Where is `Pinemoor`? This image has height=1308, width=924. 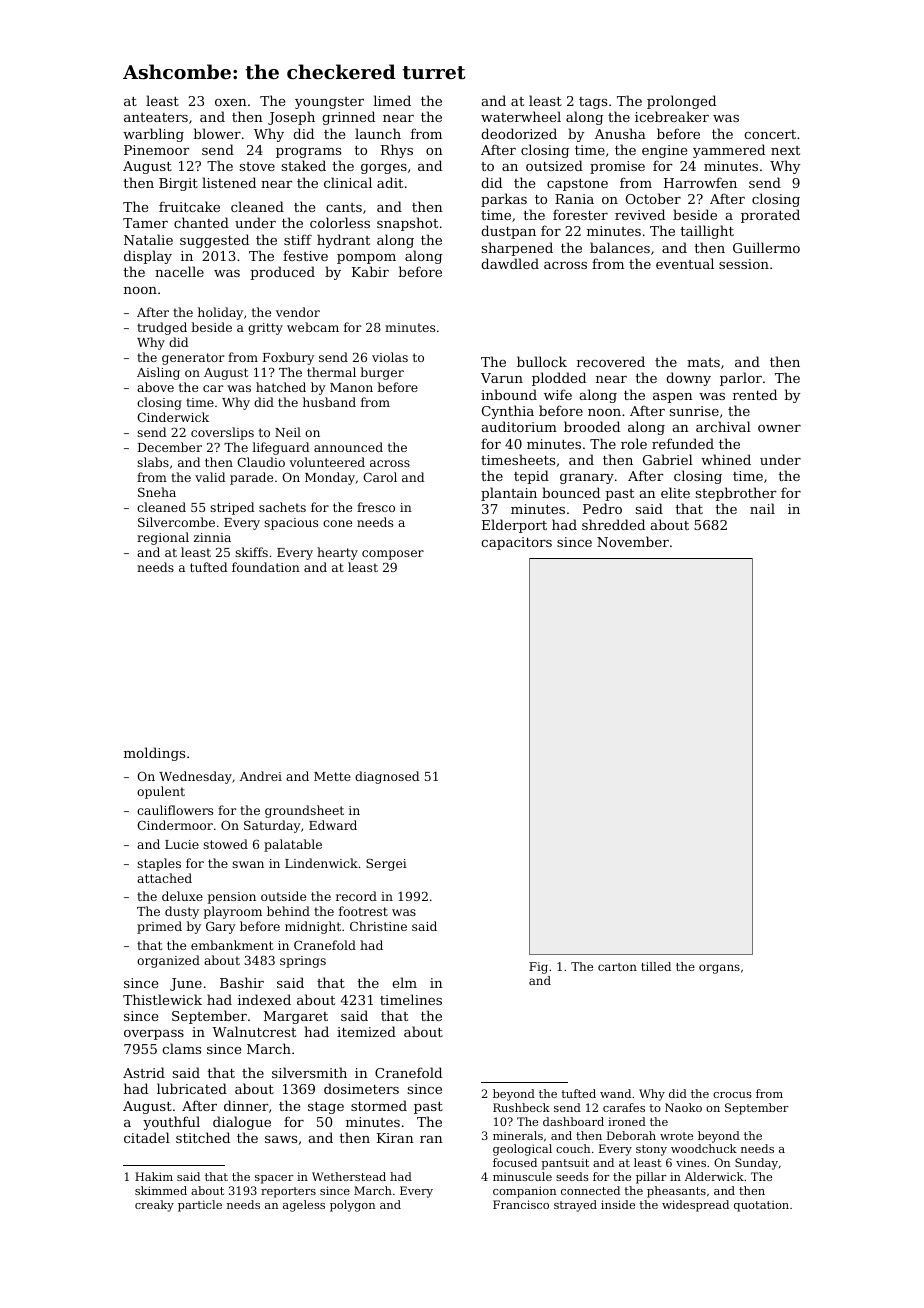
Pinemoor is located at coordinates (156, 150).
